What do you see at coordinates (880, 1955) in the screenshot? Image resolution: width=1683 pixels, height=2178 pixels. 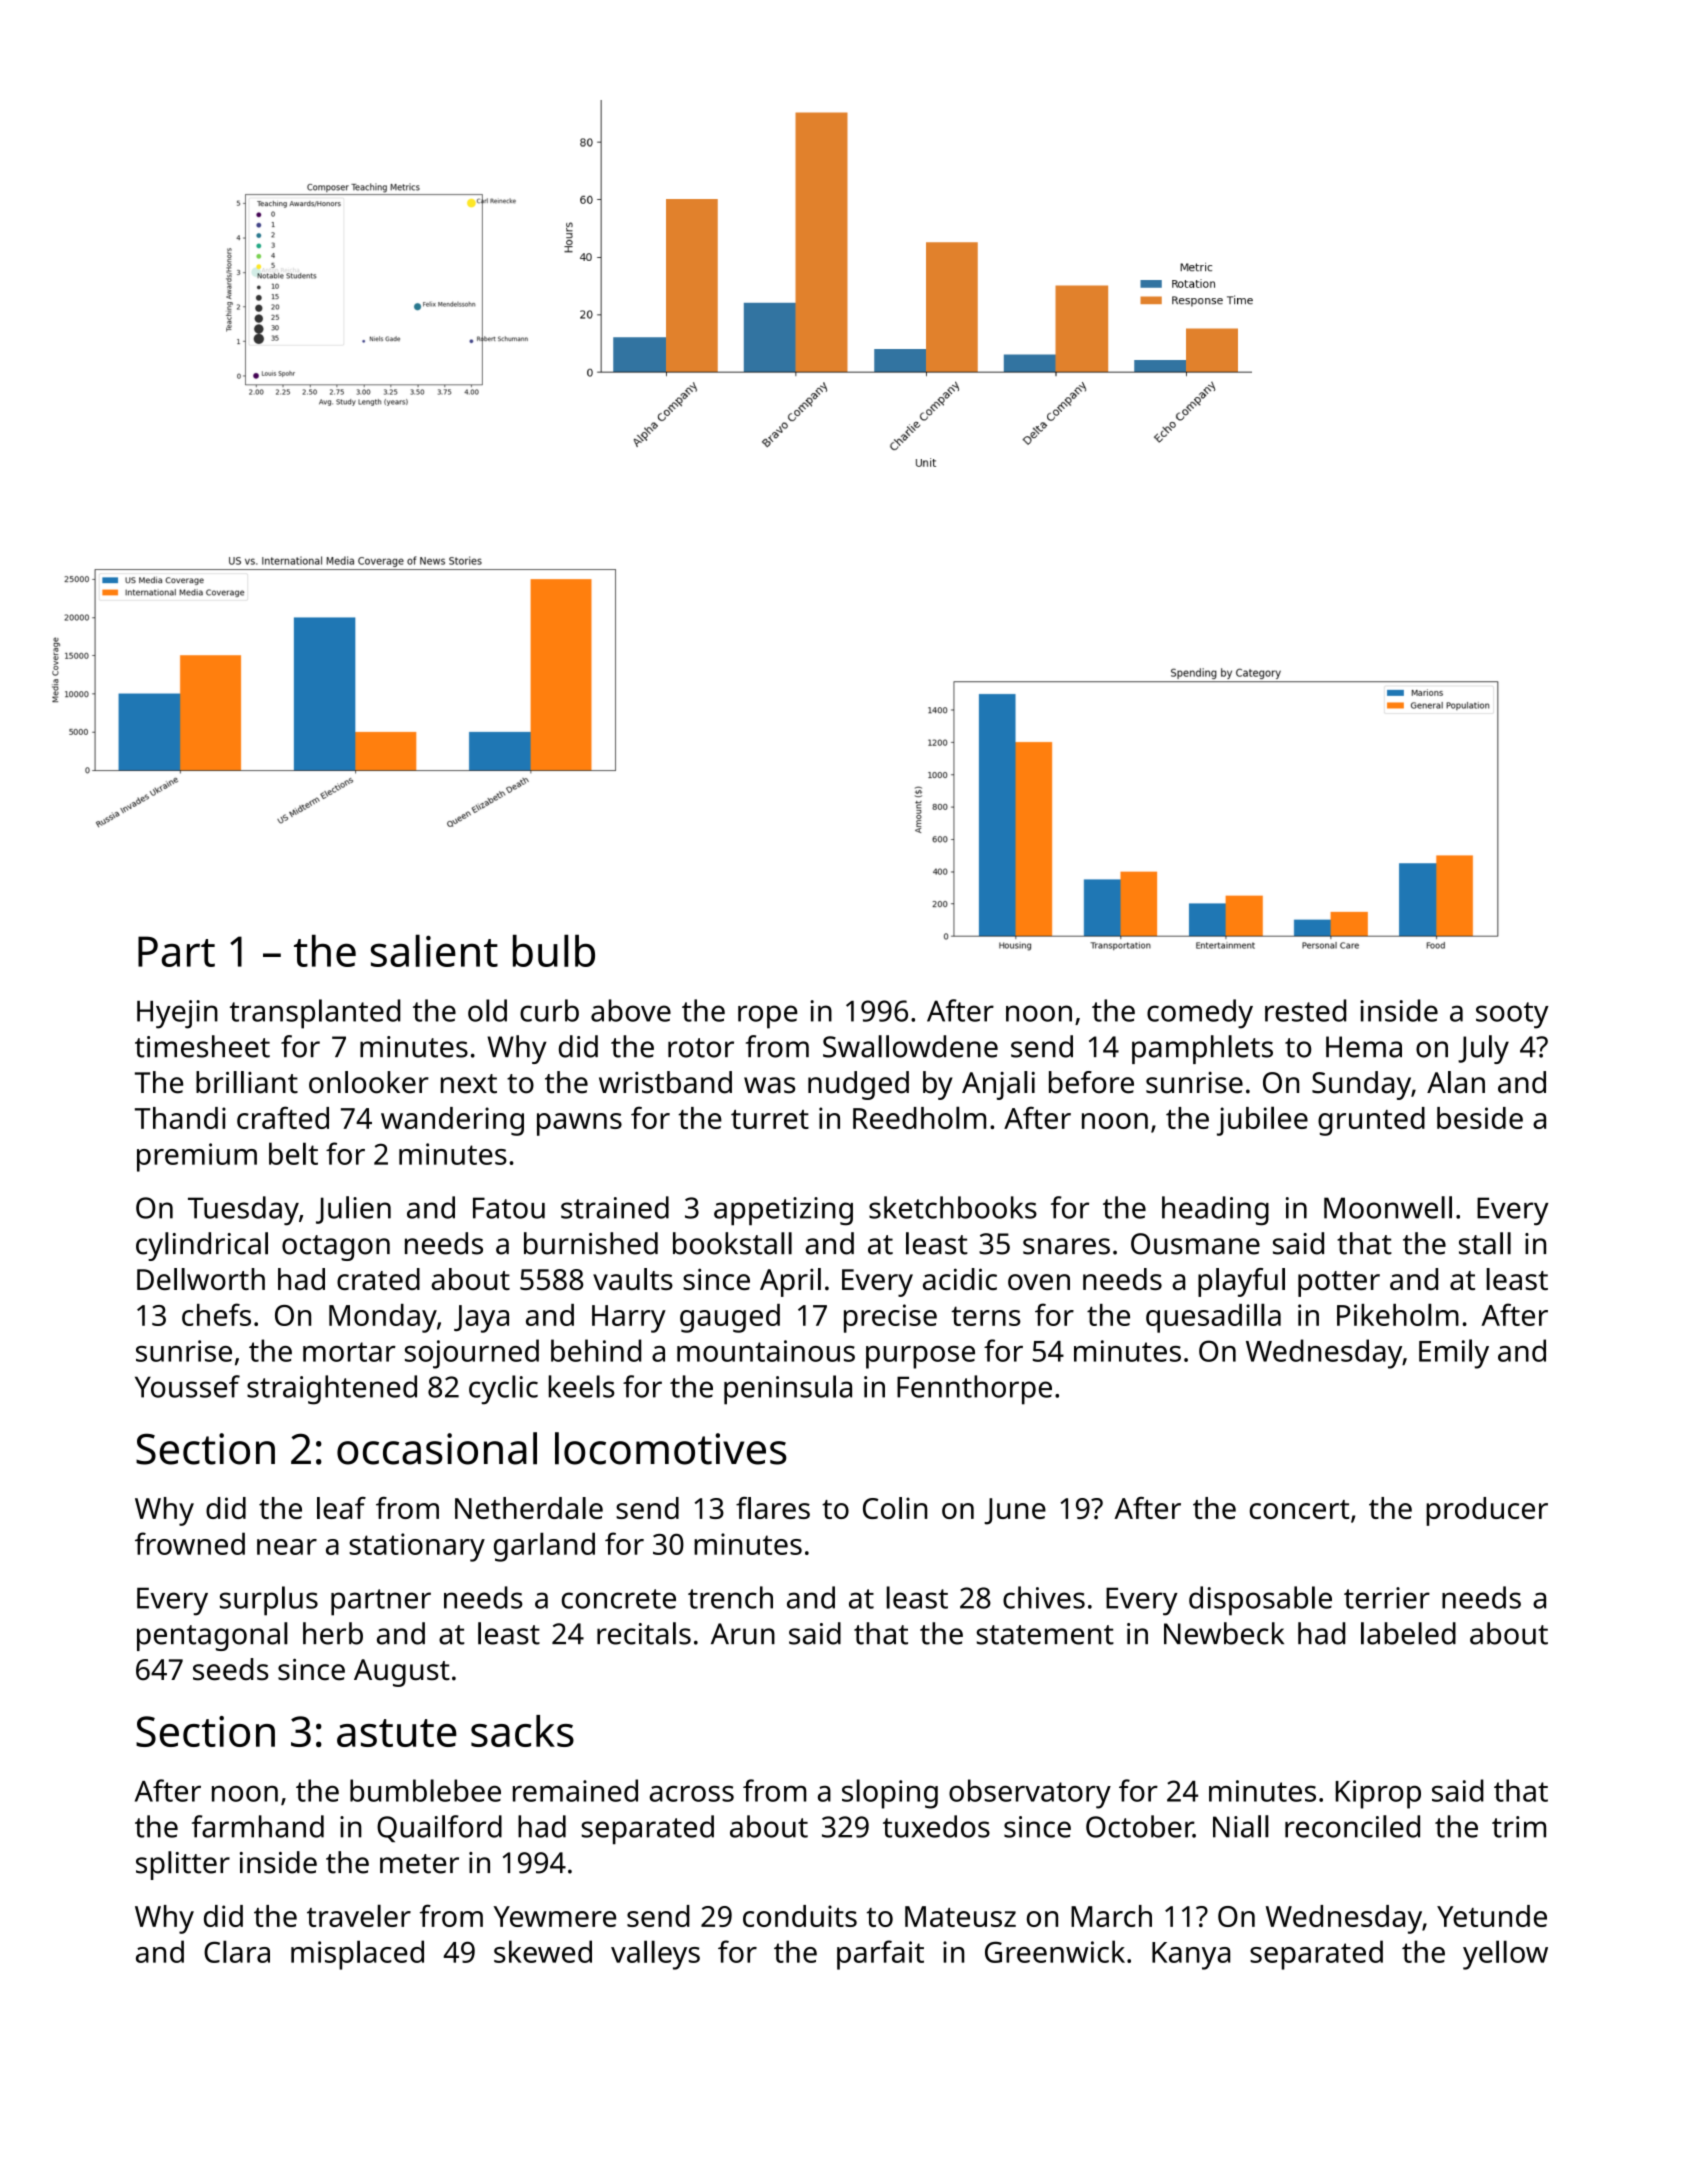 I see `parfait` at bounding box center [880, 1955].
